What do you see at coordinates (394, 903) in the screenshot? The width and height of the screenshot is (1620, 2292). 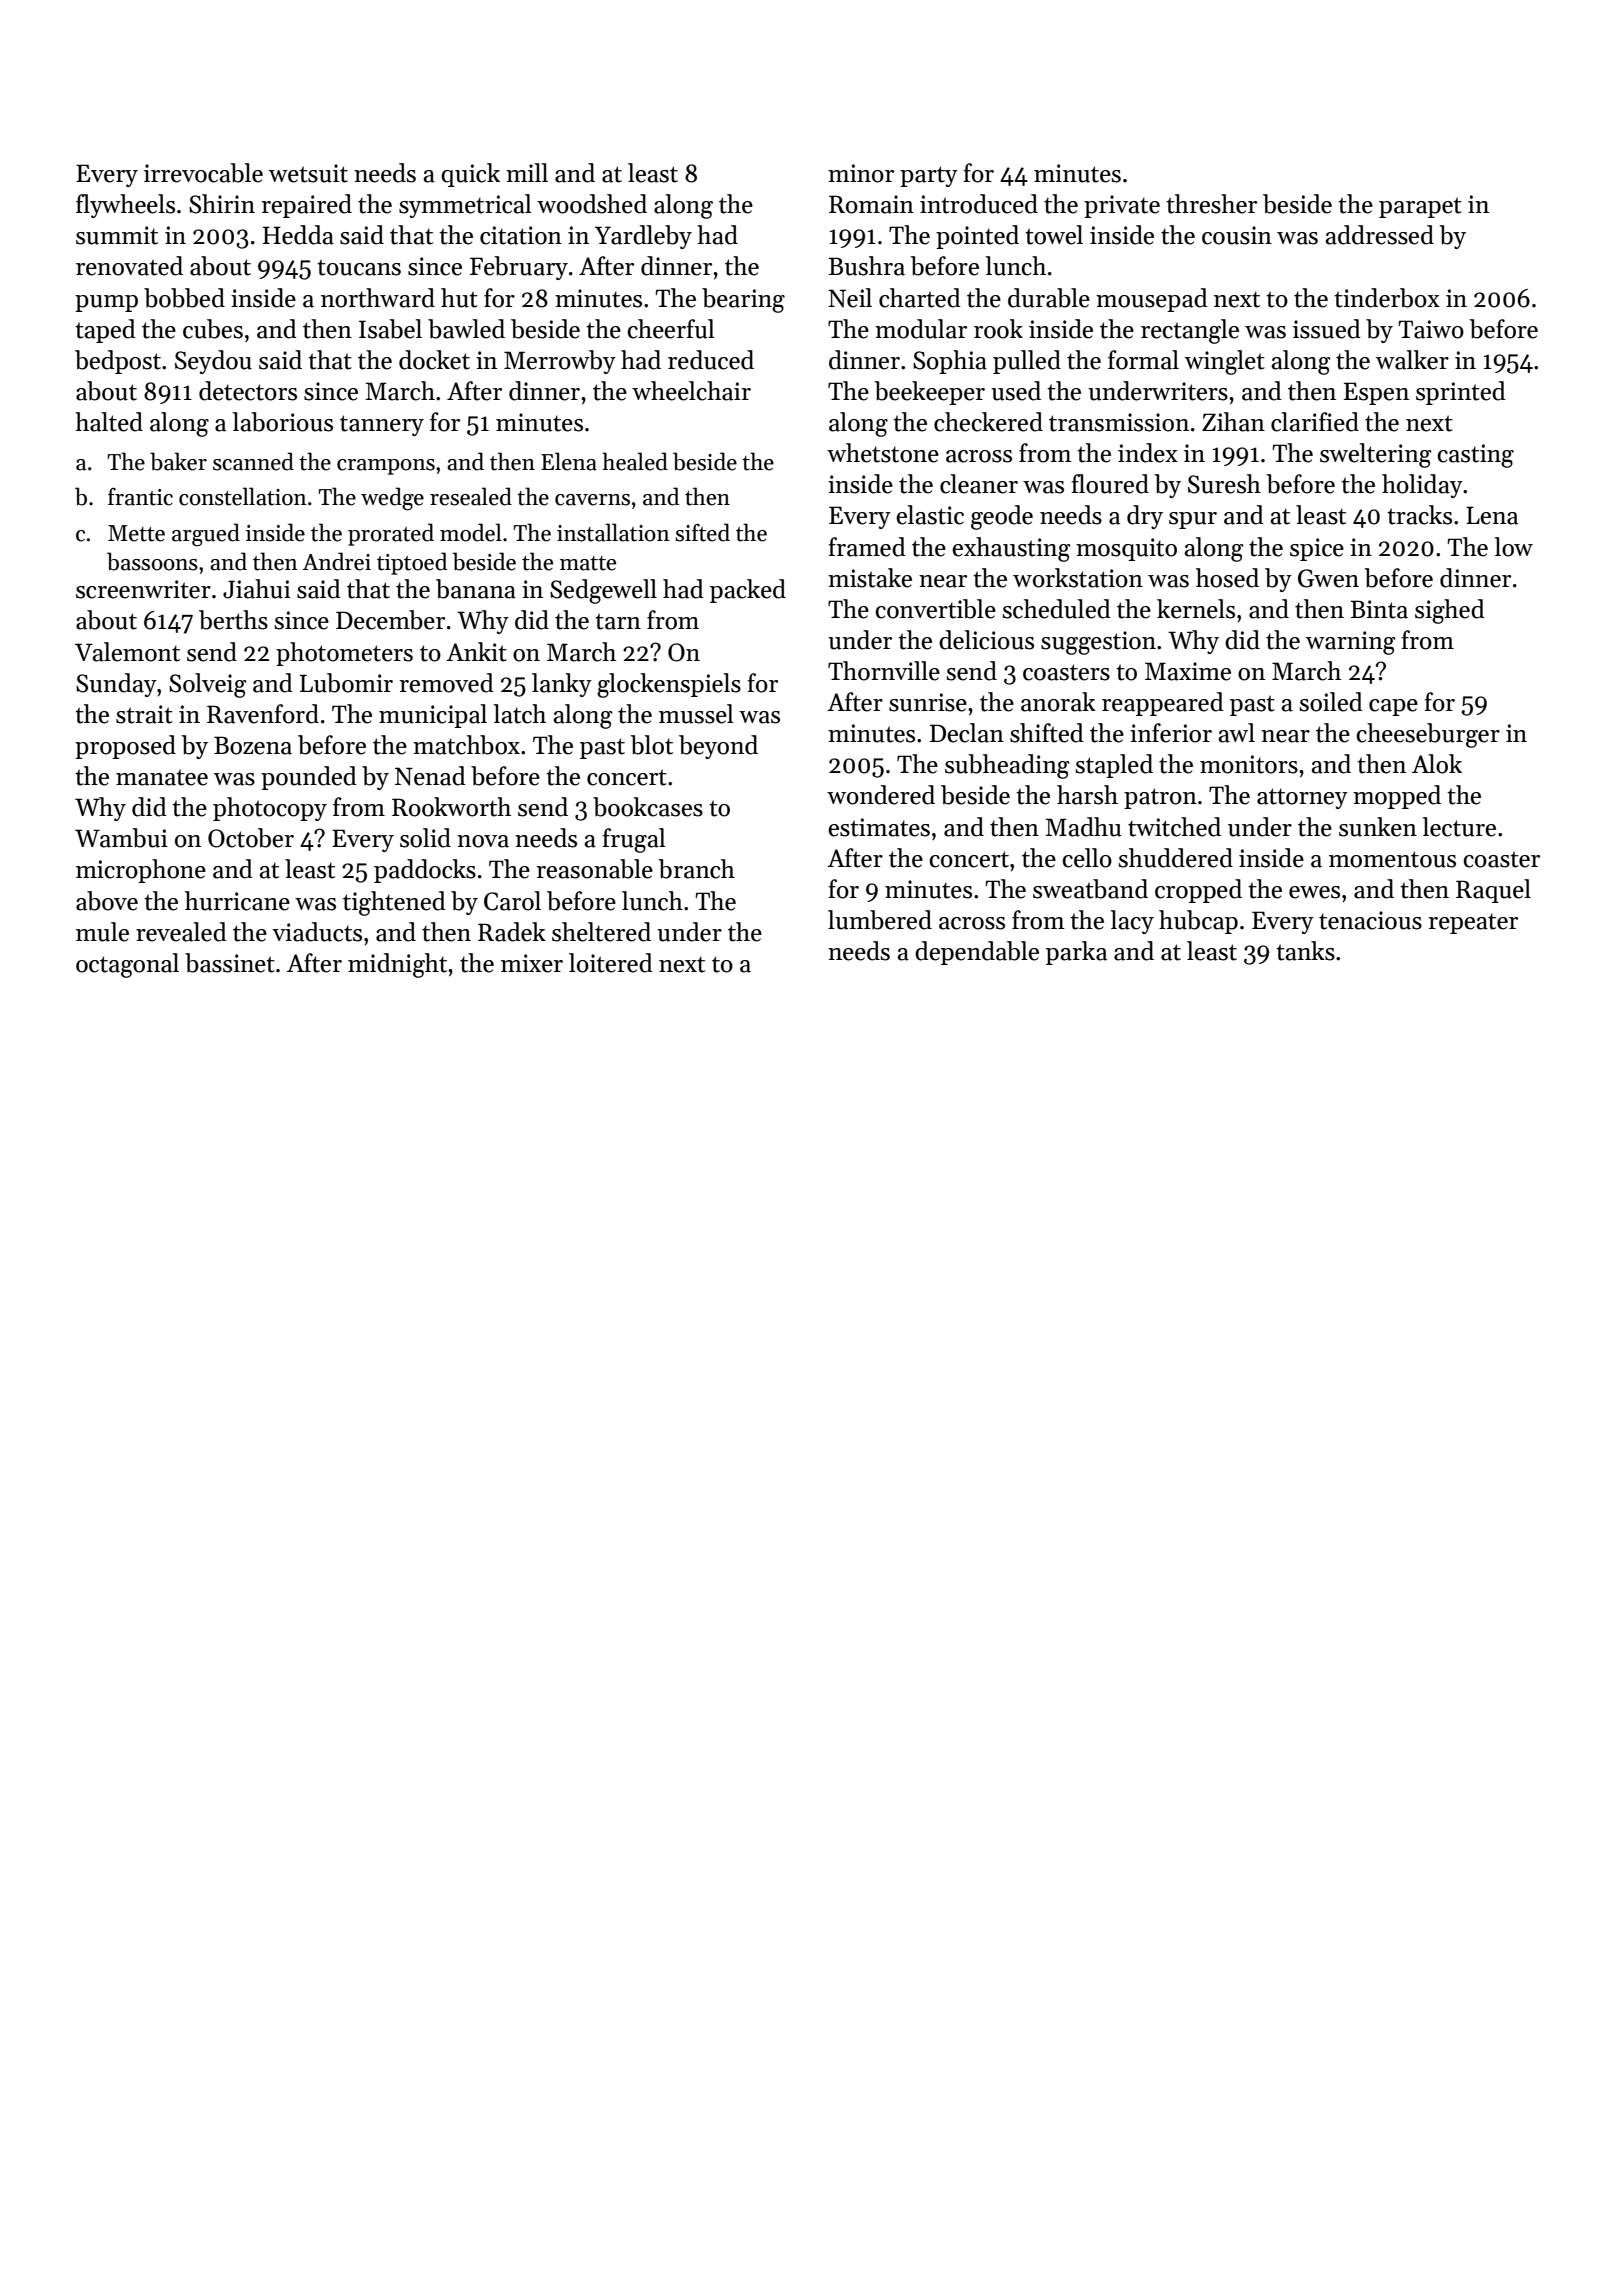 I see `tightened` at bounding box center [394, 903].
